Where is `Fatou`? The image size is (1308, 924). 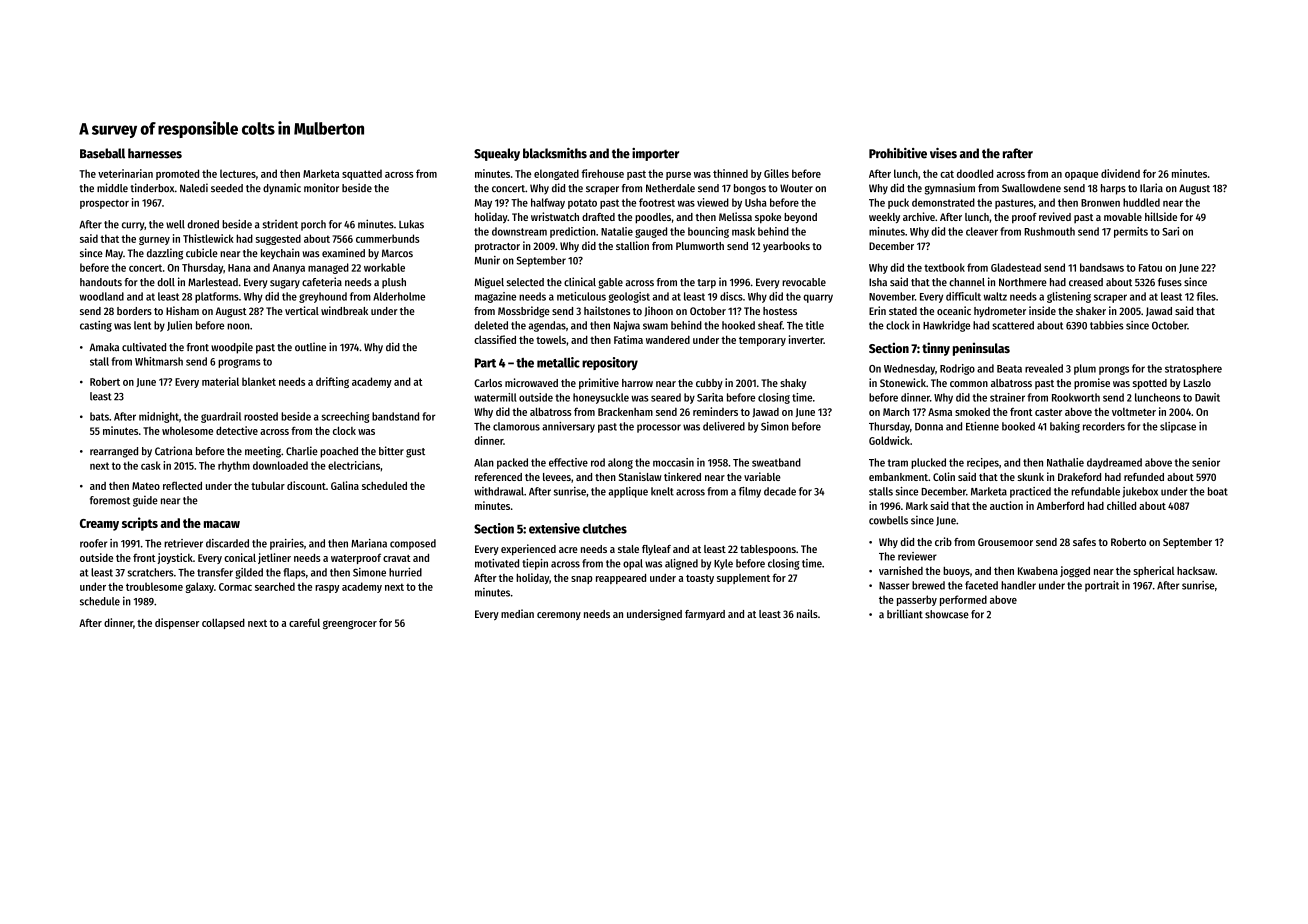 Fatou is located at coordinates (1150, 268).
